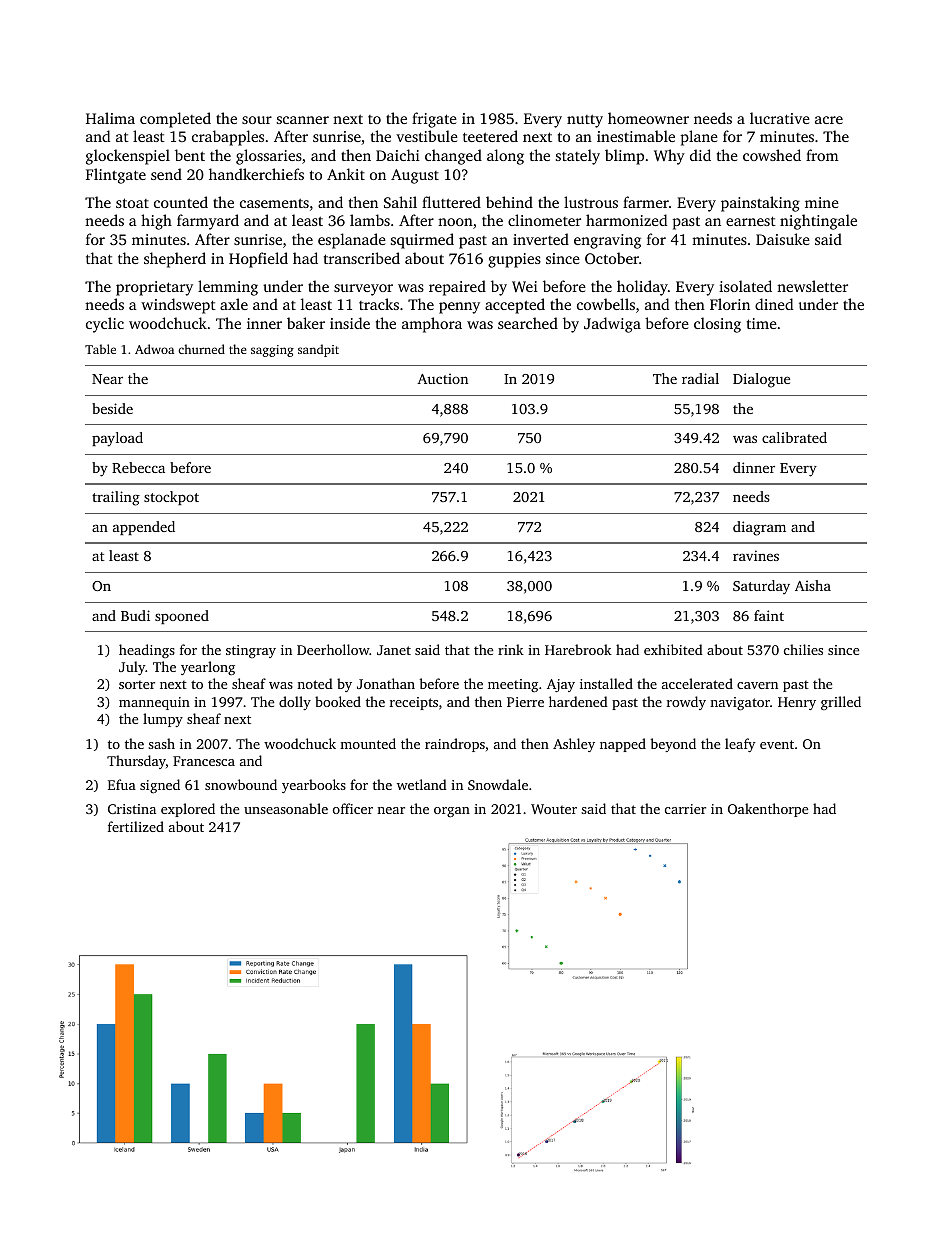  I want to click on Ankit, so click(346, 174).
